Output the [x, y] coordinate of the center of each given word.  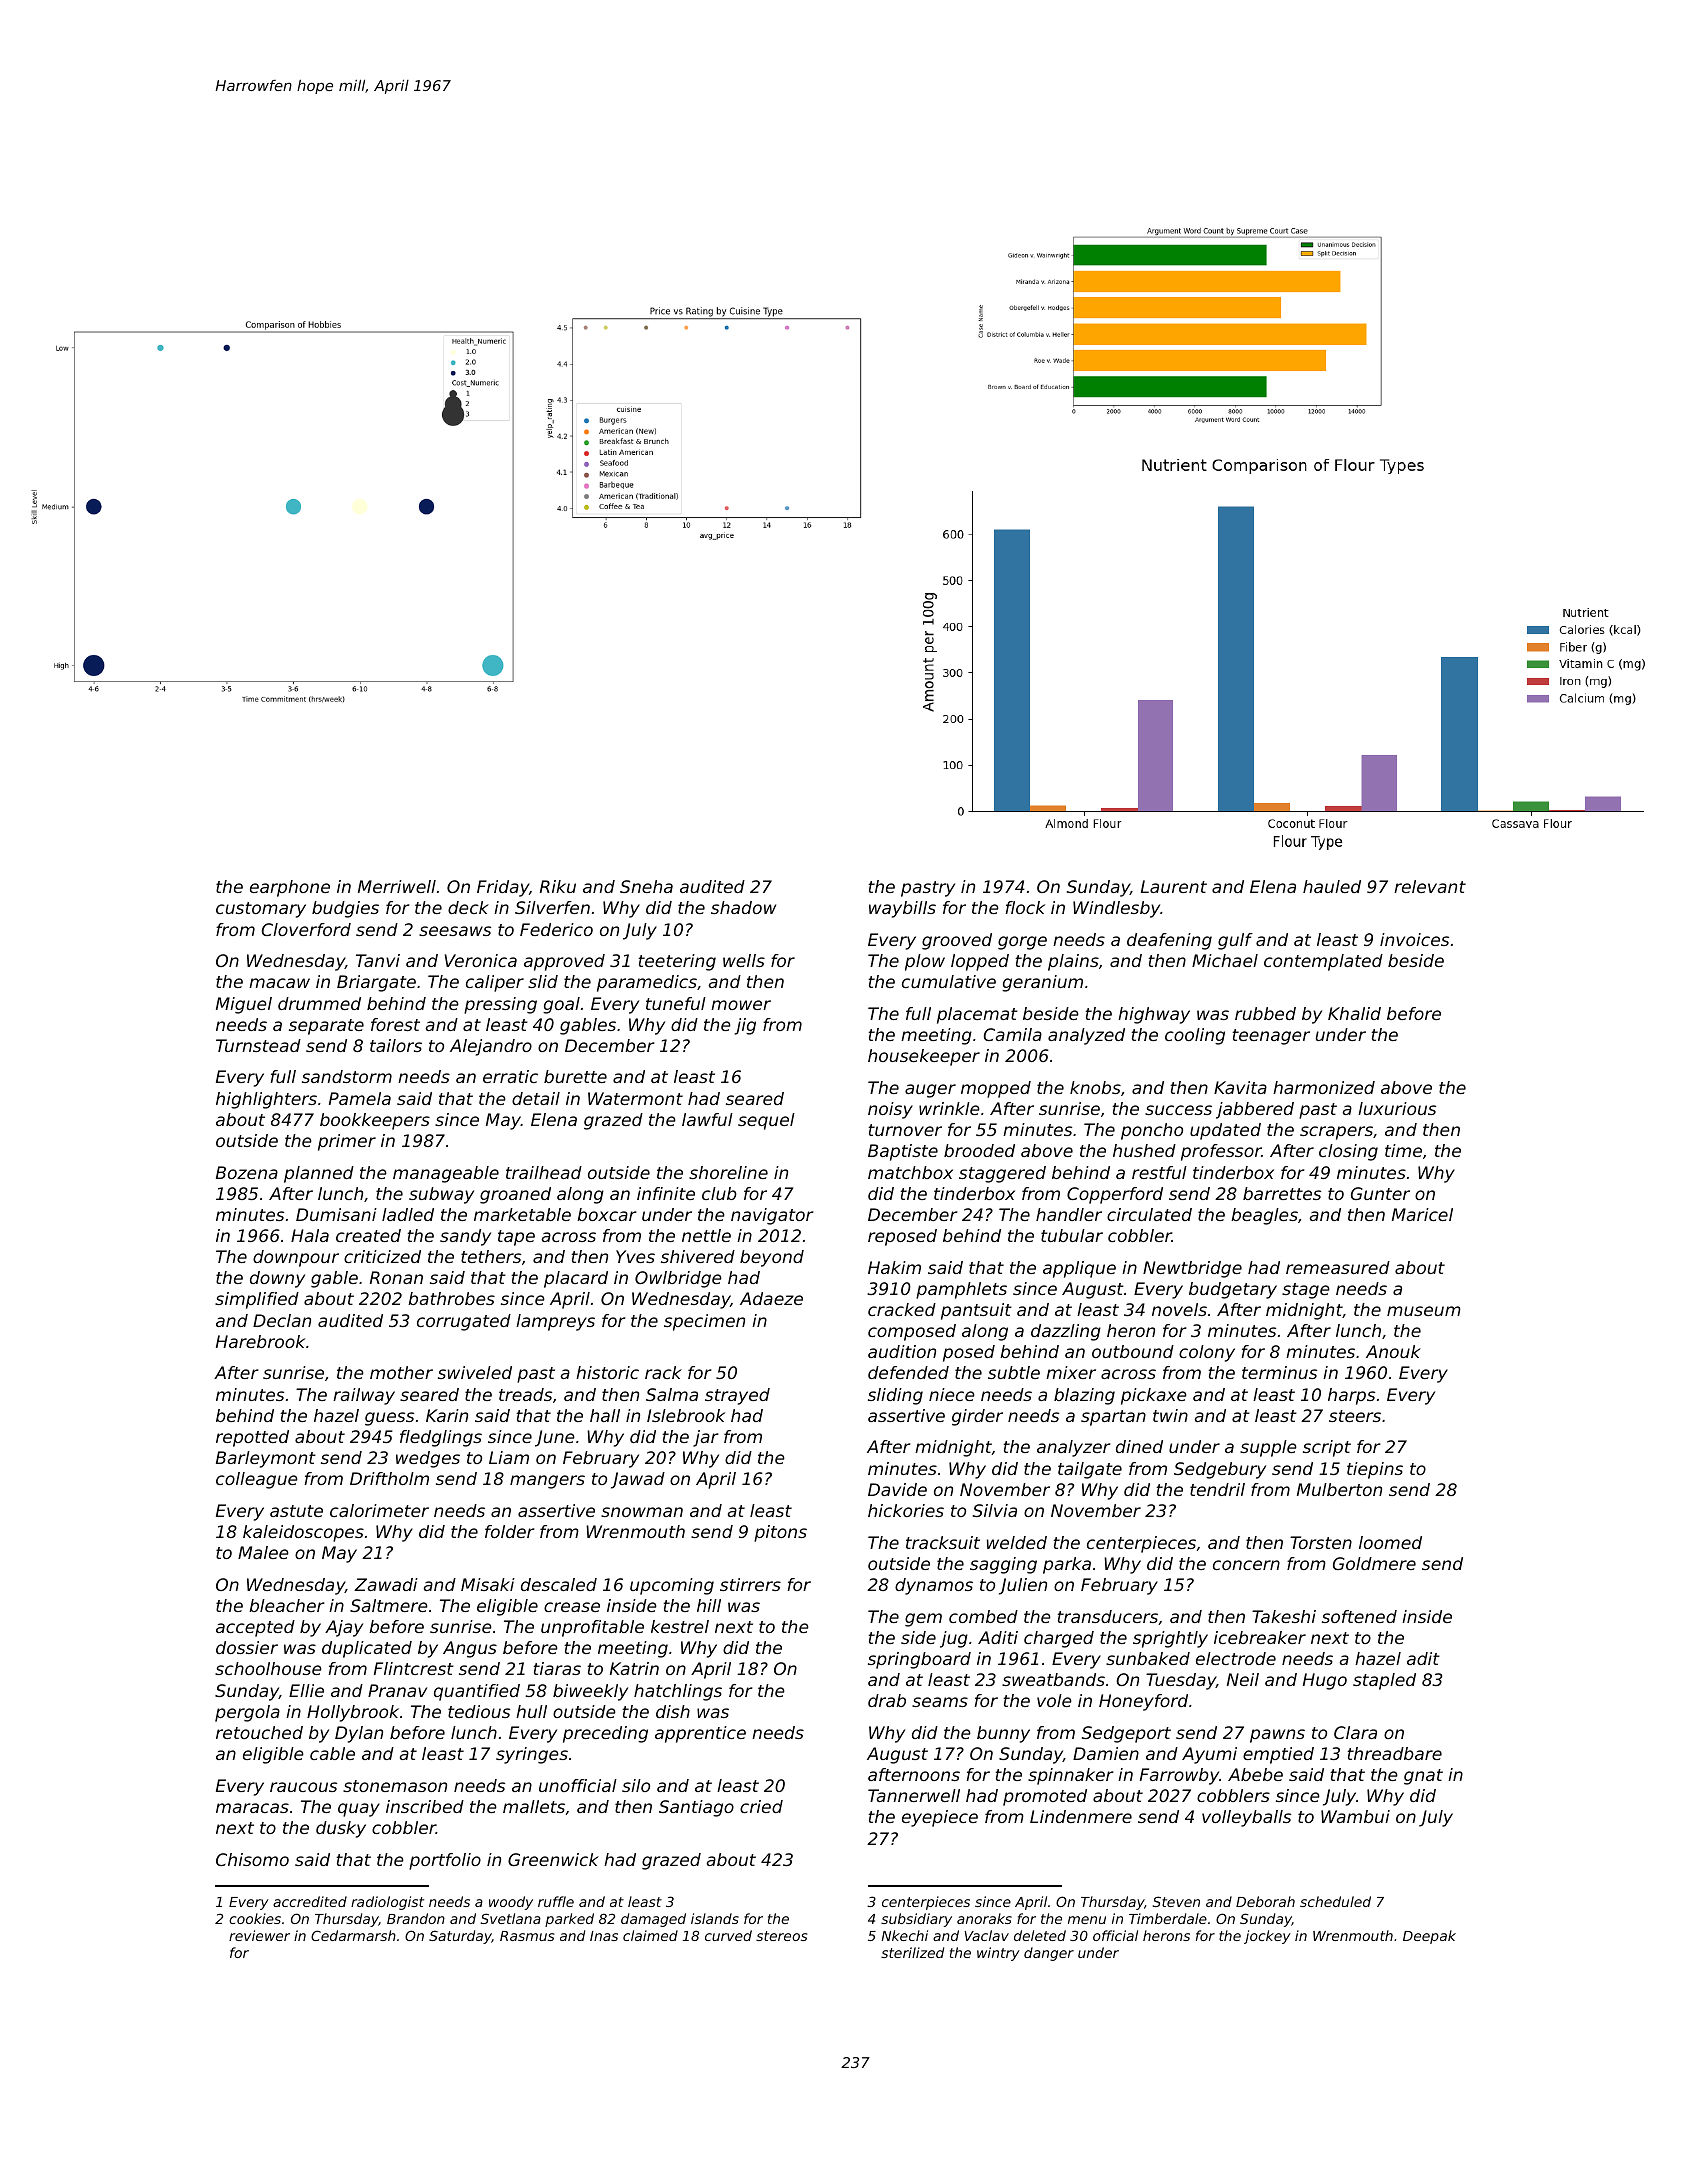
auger [930, 1091]
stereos [781, 1936]
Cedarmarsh [353, 1935]
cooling [1195, 1036]
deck [468, 907]
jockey [1267, 1937]
